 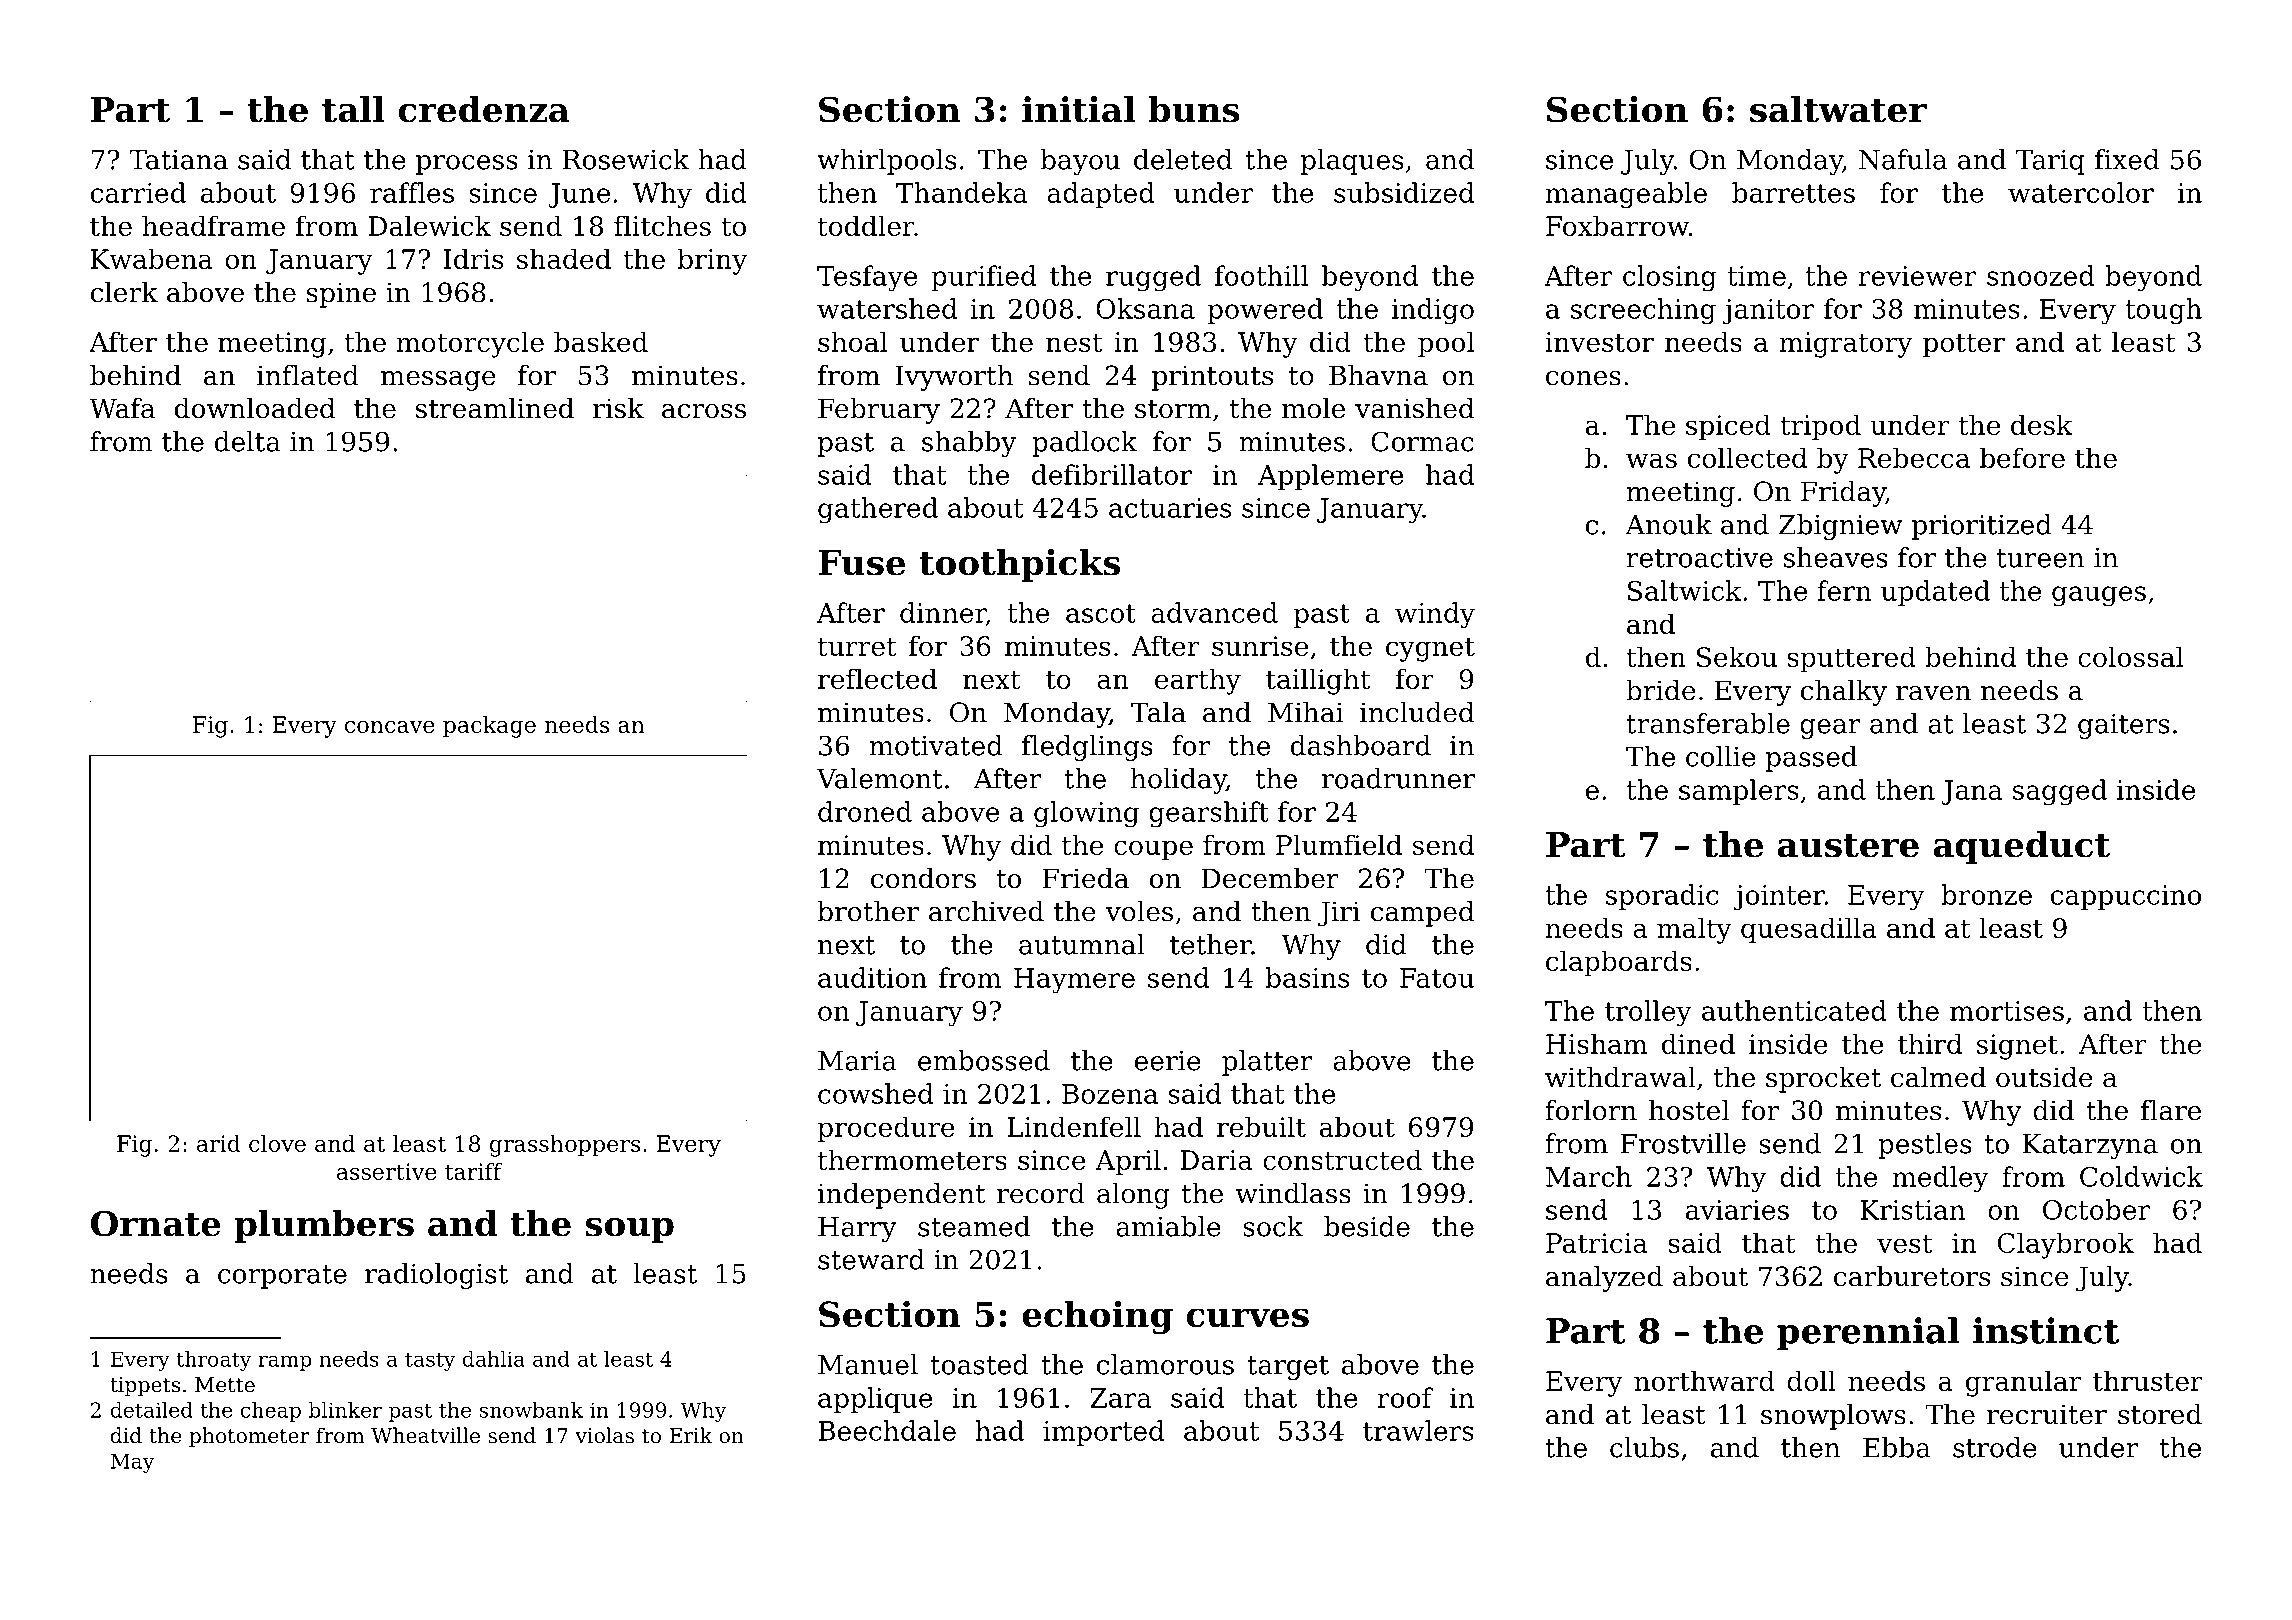 What do you see at coordinates (1838, 109) in the screenshot?
I see `saltwater` at bounding box center [1838, 109].
